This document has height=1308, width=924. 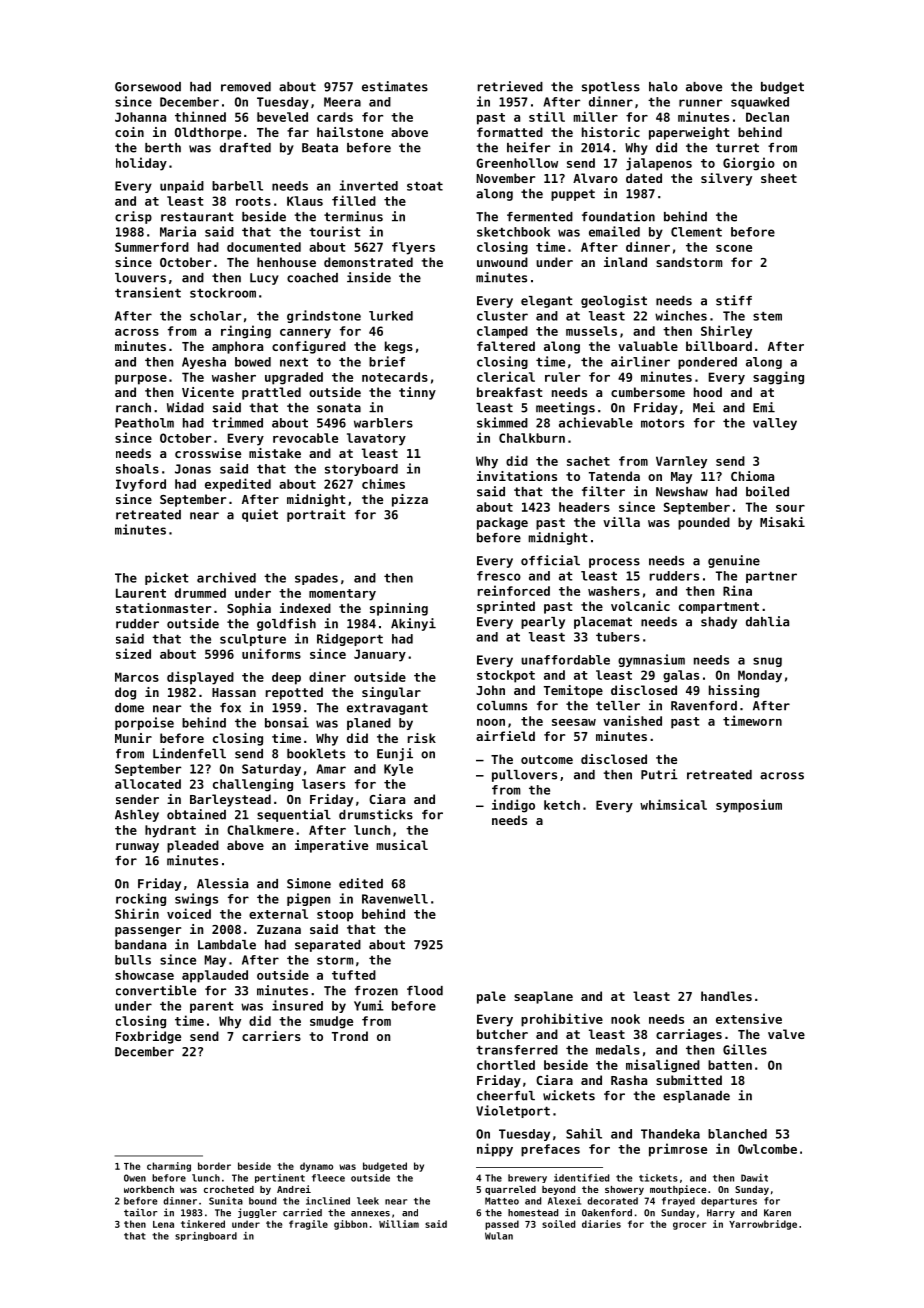 What do you see at coordinates (148, 1037) in the document?
I see `Foxbridge` at bounding box center [148, 1037].
